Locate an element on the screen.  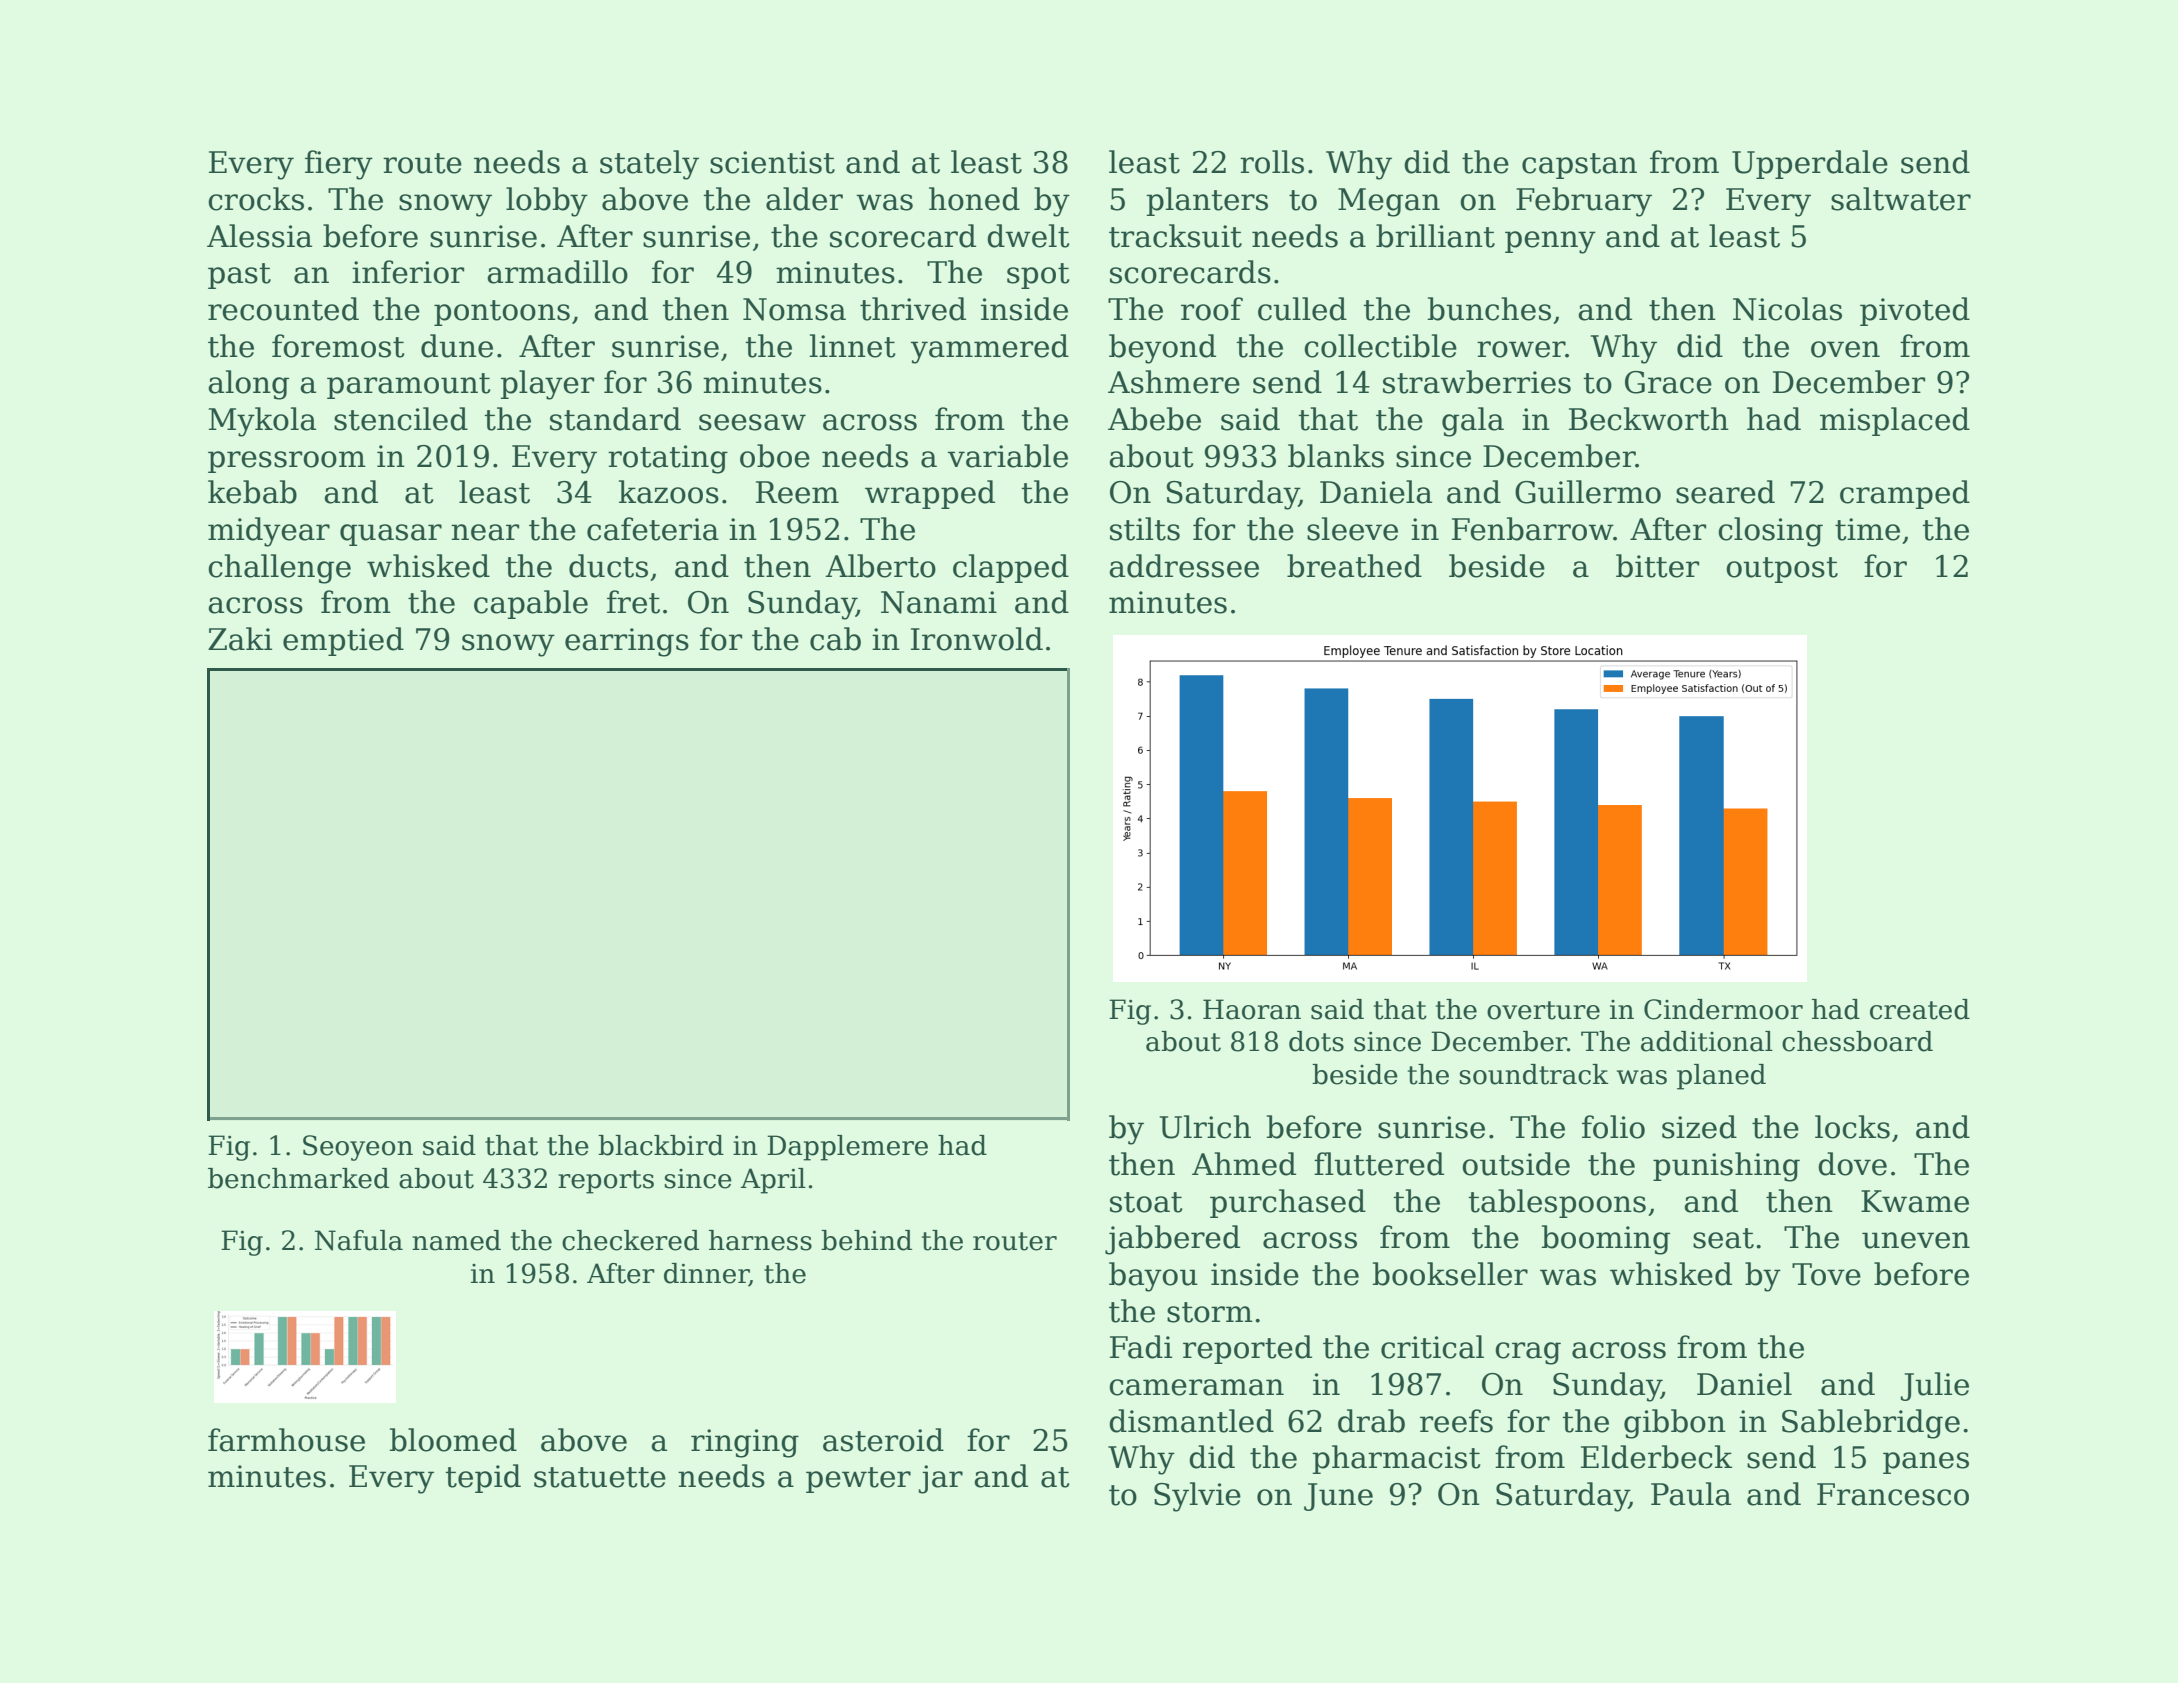
capstan is located at coordinates (1579, 166).
